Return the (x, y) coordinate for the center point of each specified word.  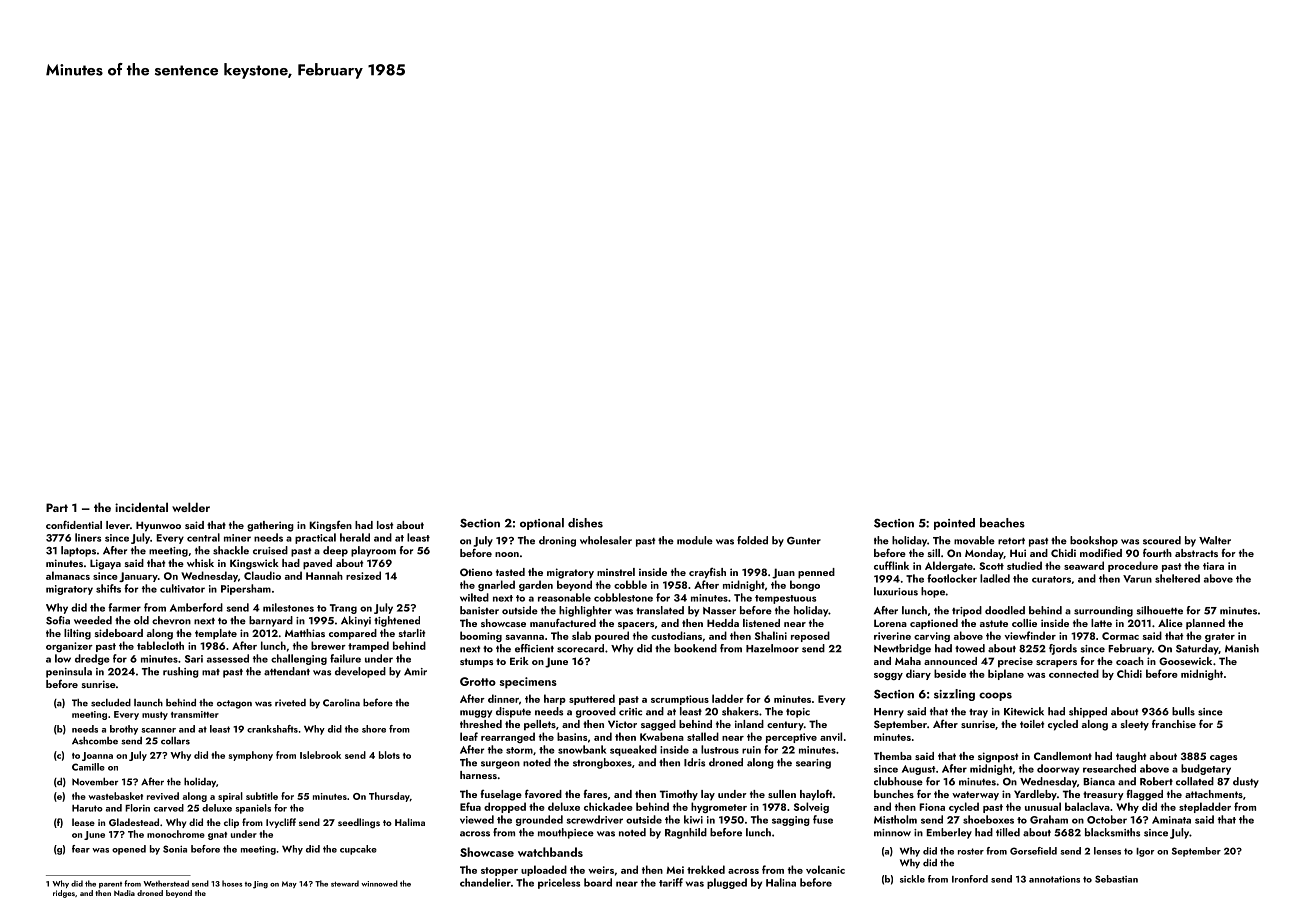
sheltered (1177, 578)
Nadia (124, 893)
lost (385, 525)
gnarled (496, 585)
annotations (1054, 879)
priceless (559, 883)
